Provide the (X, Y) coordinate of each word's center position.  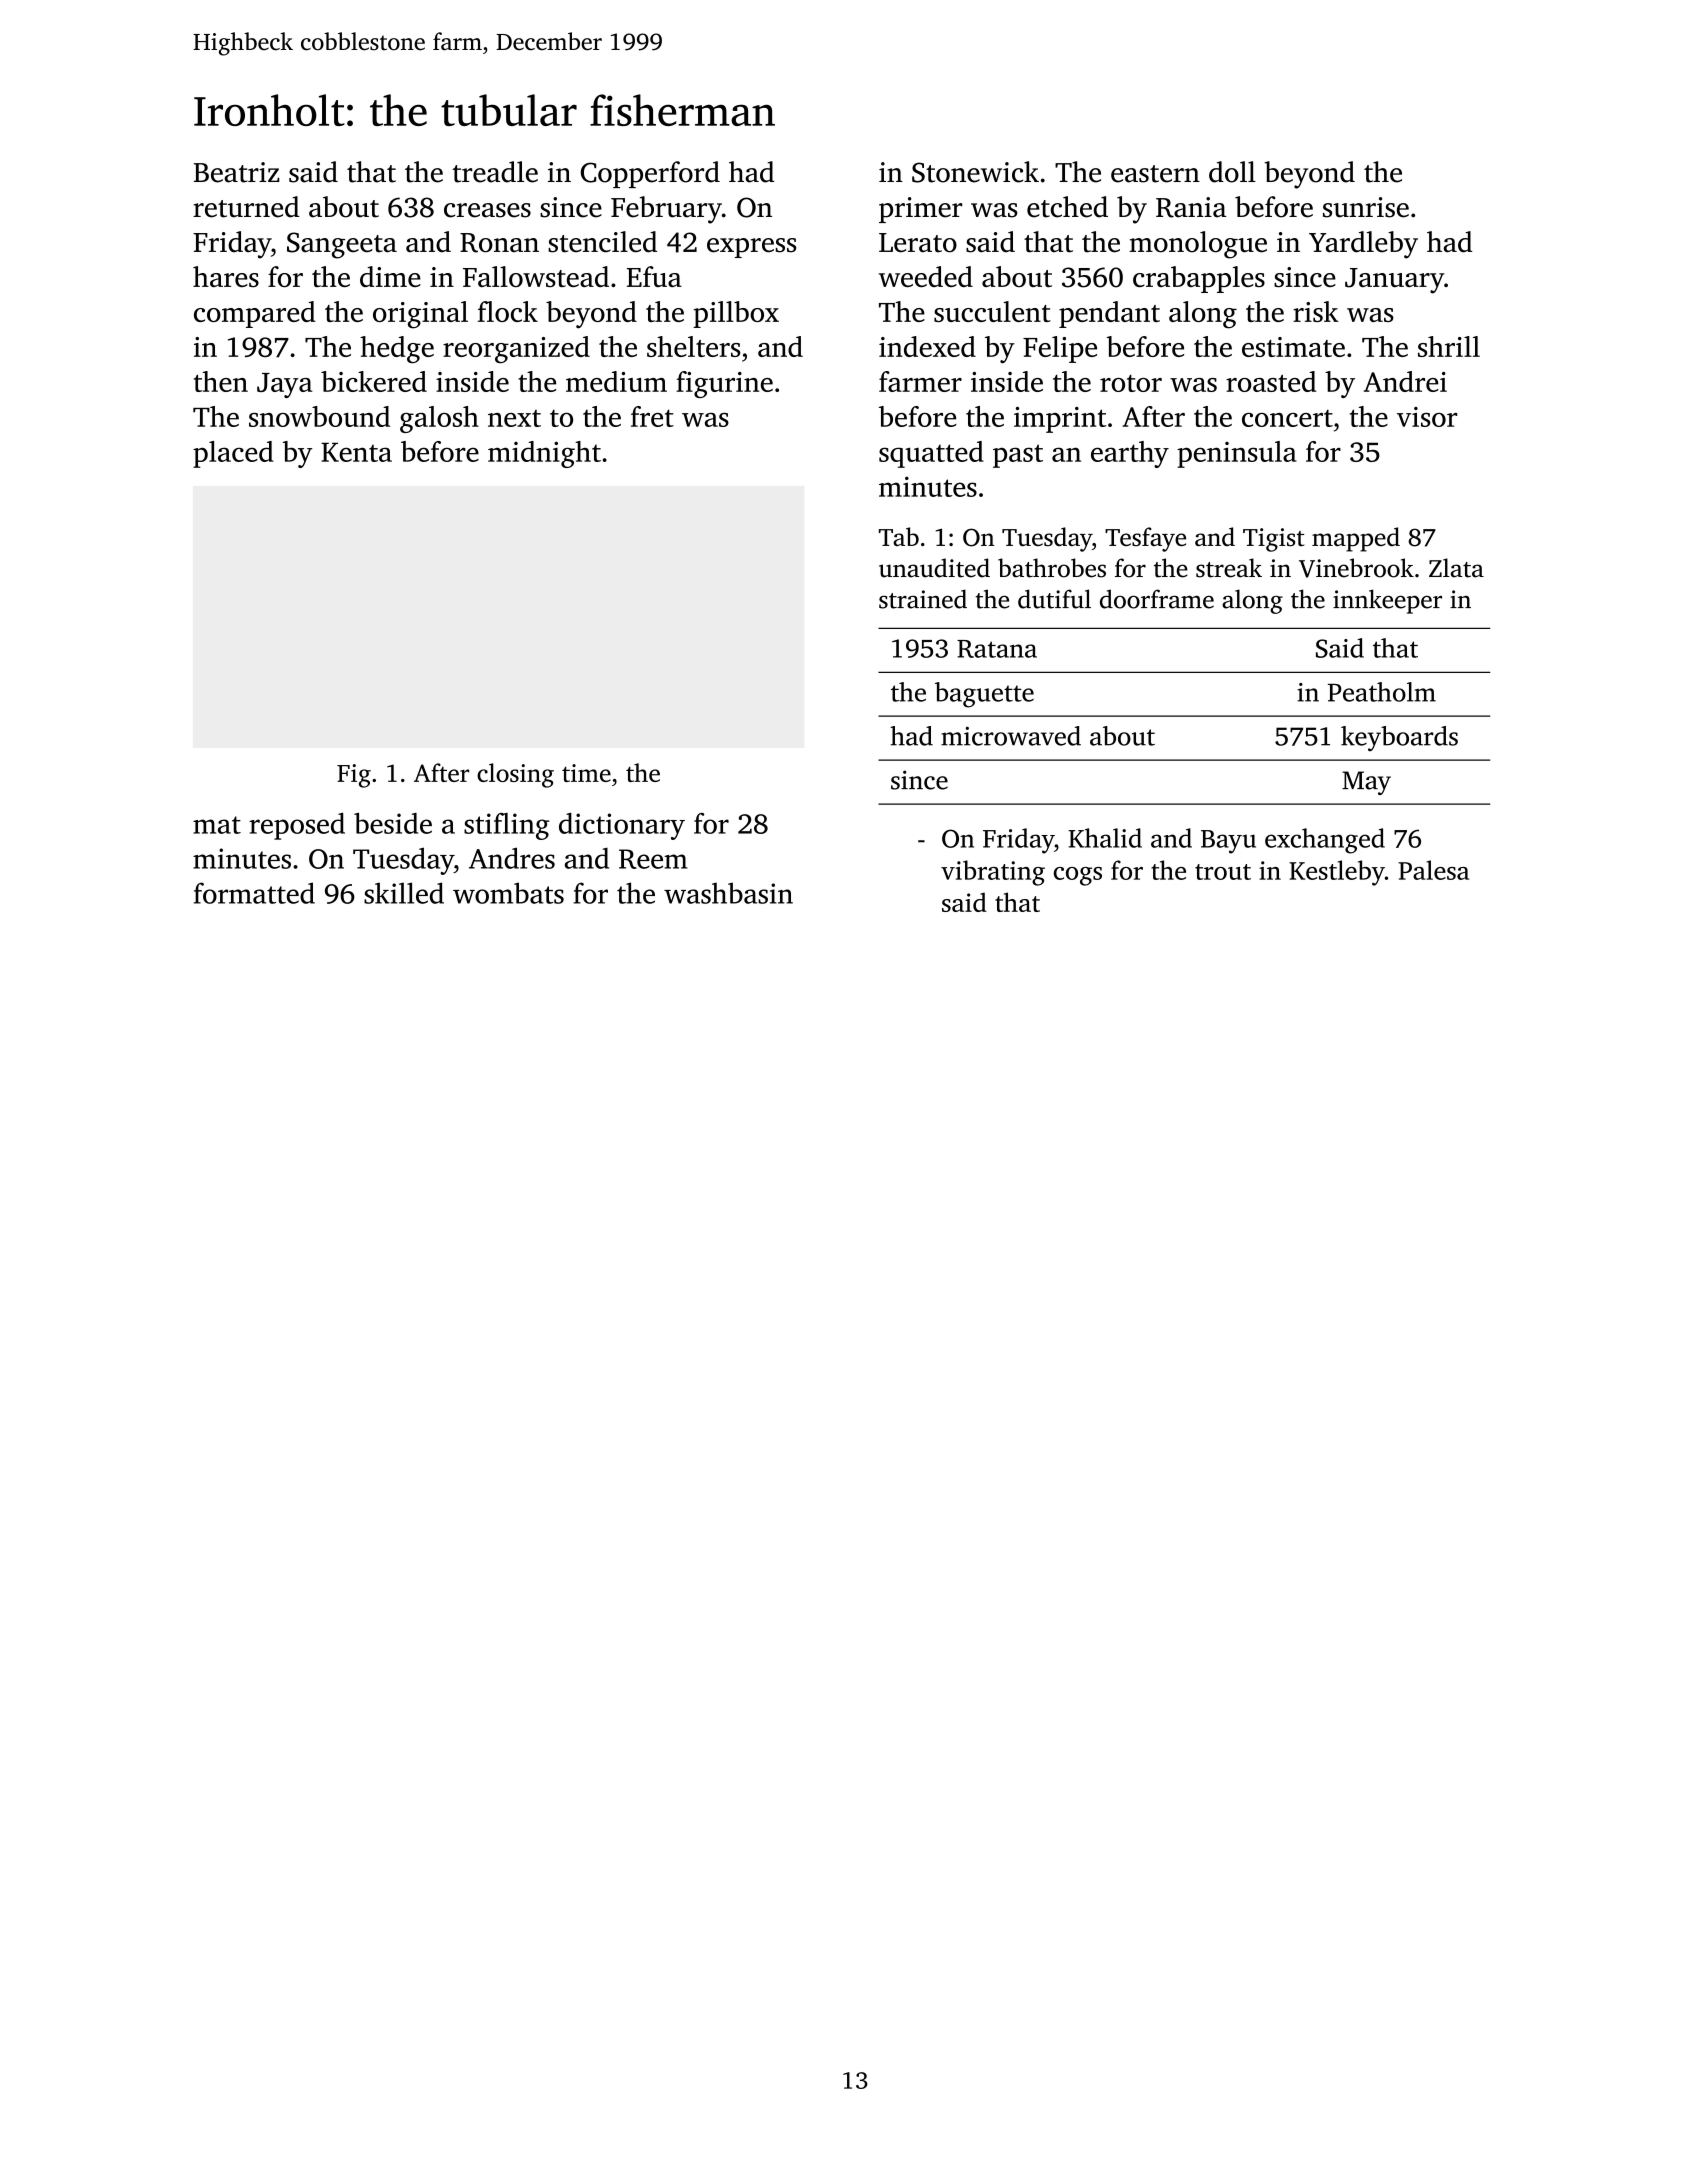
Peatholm (1382, 692)
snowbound (319, 416)
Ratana (997, 649)
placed (233, 454)
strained (923, 599)
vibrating (993, 873)
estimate (1293, 347)
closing (515, 775)
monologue (1198, 245)
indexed (927, 346)
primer (920, 210)
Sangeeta (342, 245)
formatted (254, 893)
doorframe (1157, 599)
